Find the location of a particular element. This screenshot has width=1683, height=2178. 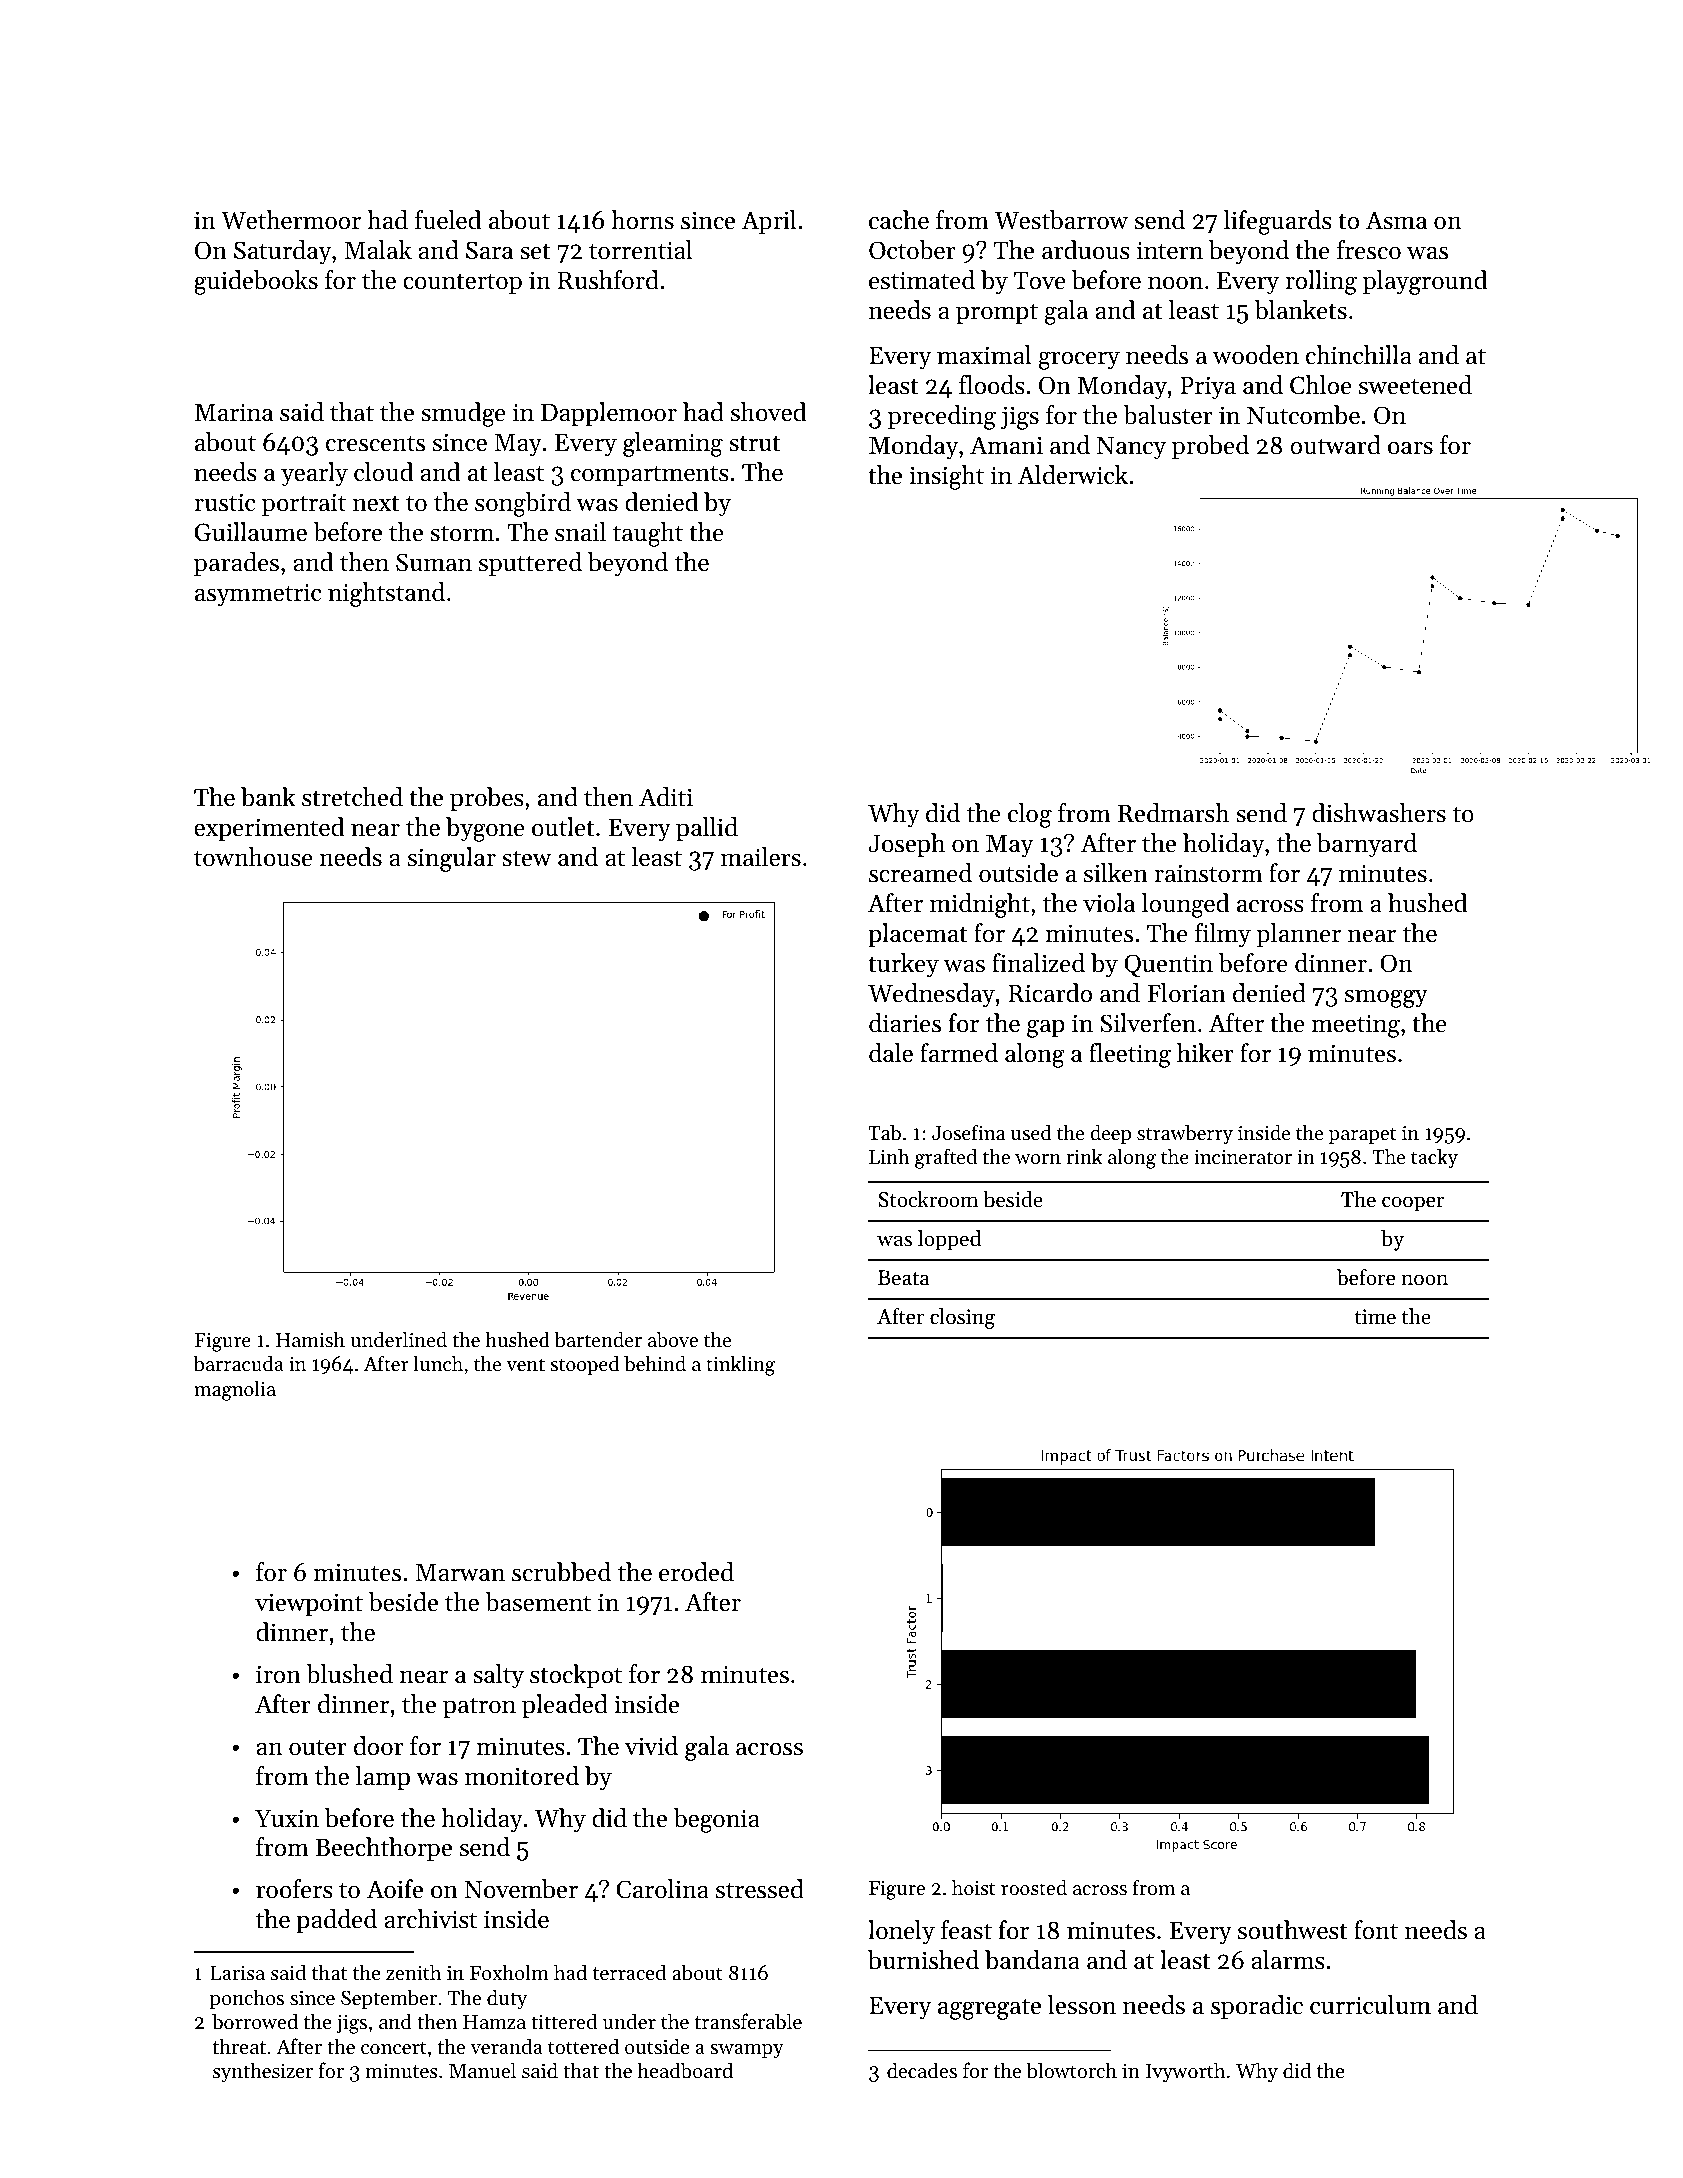

rustic is located at coordinates (224, 502).
